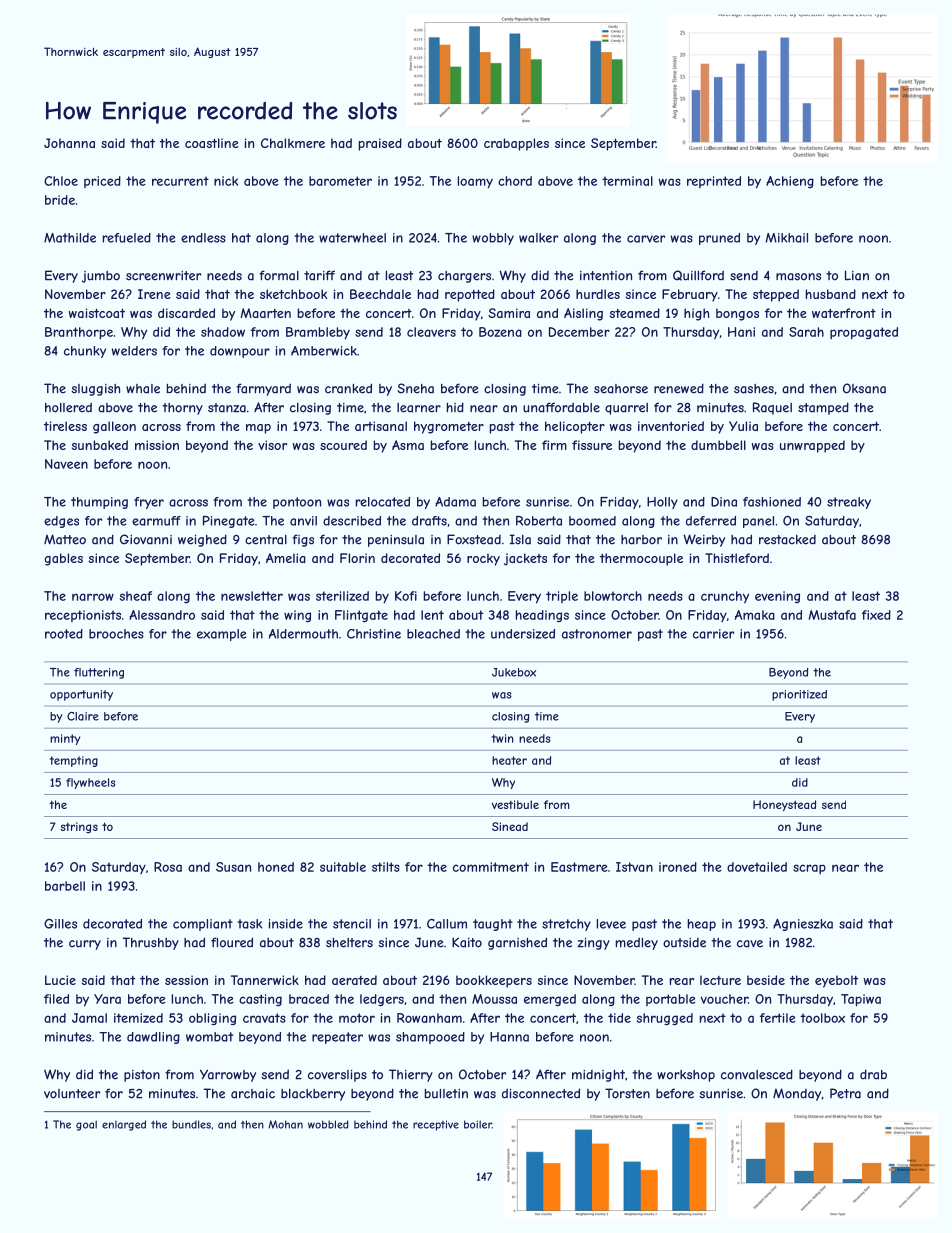 The image size is (952, 1233). Describe the element at coordinates (436, 1125) in the screenshot. I see `receptive` at that location.
